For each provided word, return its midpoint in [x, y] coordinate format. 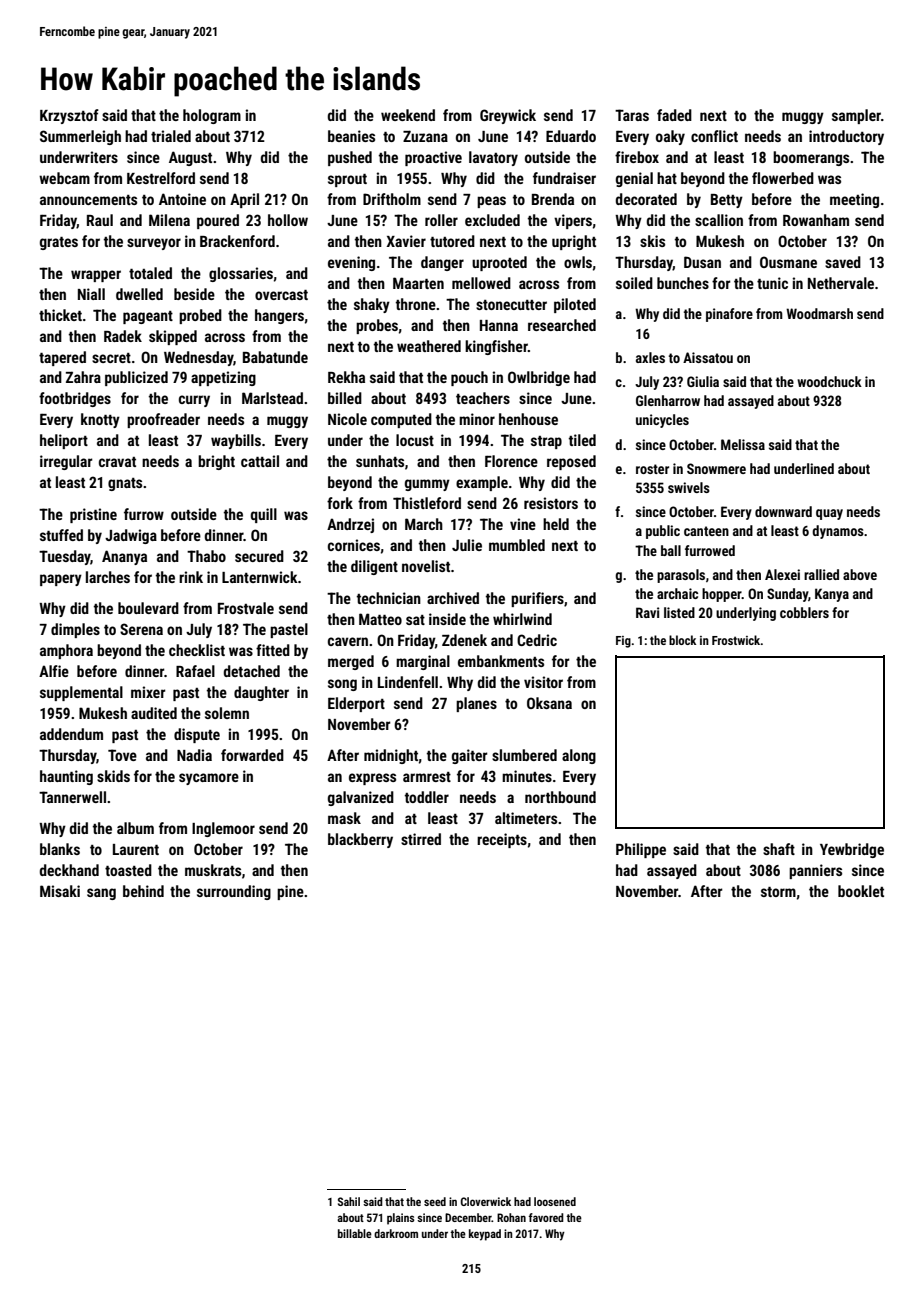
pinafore [729, 315]
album [135, 828]
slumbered [524, 755]
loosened [555, 1201]
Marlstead [272, 398]
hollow [288, 220]
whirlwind [522, 619]
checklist [197, 650]
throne [416, 304]
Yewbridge [852, 850]
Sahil [349, 1201]
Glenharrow [668, 400]
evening [351, 263]
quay [829, 514]
